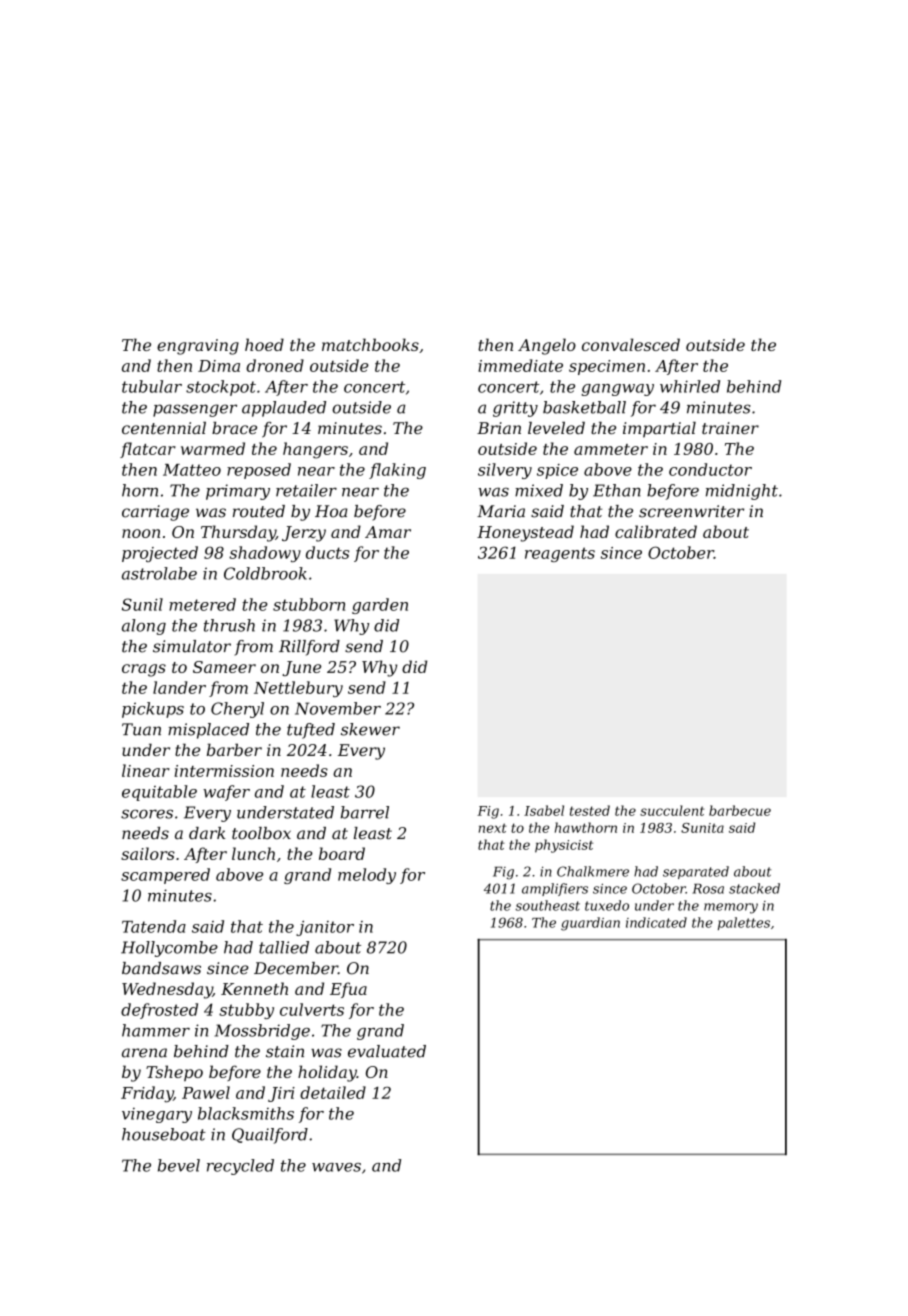  What do you see at coordinates (198, 347) in the screenshot?
I see `engraving` at bounding box center [198, 347].
